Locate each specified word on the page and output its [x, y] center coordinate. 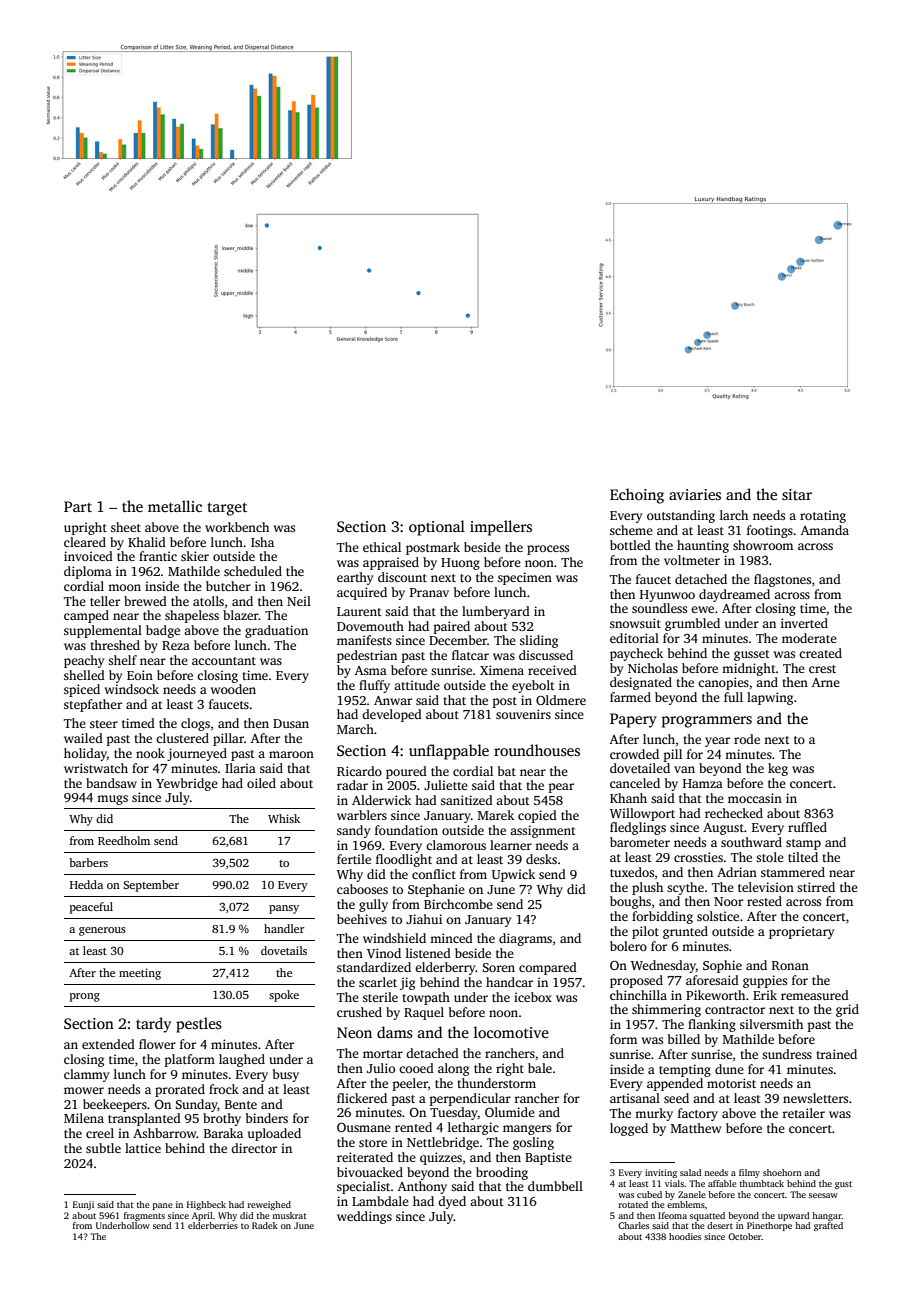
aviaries [695, 494]
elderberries [213, 1225]
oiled [261, 783]
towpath [426, 998]
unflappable [449, 752]
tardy [153, 1025]
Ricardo [359, 771]
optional [437, 528]
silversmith [771, 1024]
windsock [132, 689]
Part [78, 506]
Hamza [703, 783]
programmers [707, 722]
